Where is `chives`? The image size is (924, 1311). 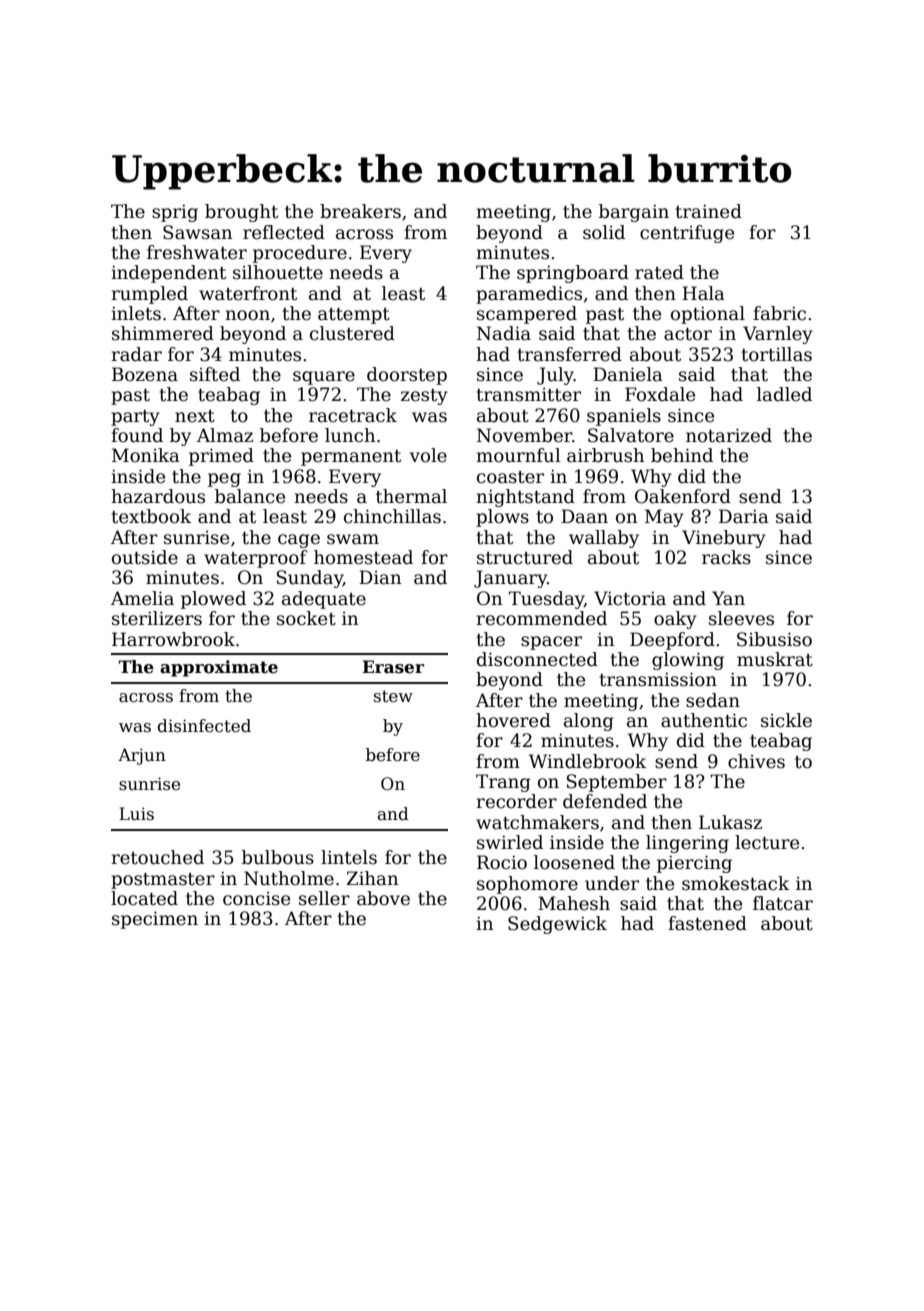 chives is located at coordinates (756, 761).
